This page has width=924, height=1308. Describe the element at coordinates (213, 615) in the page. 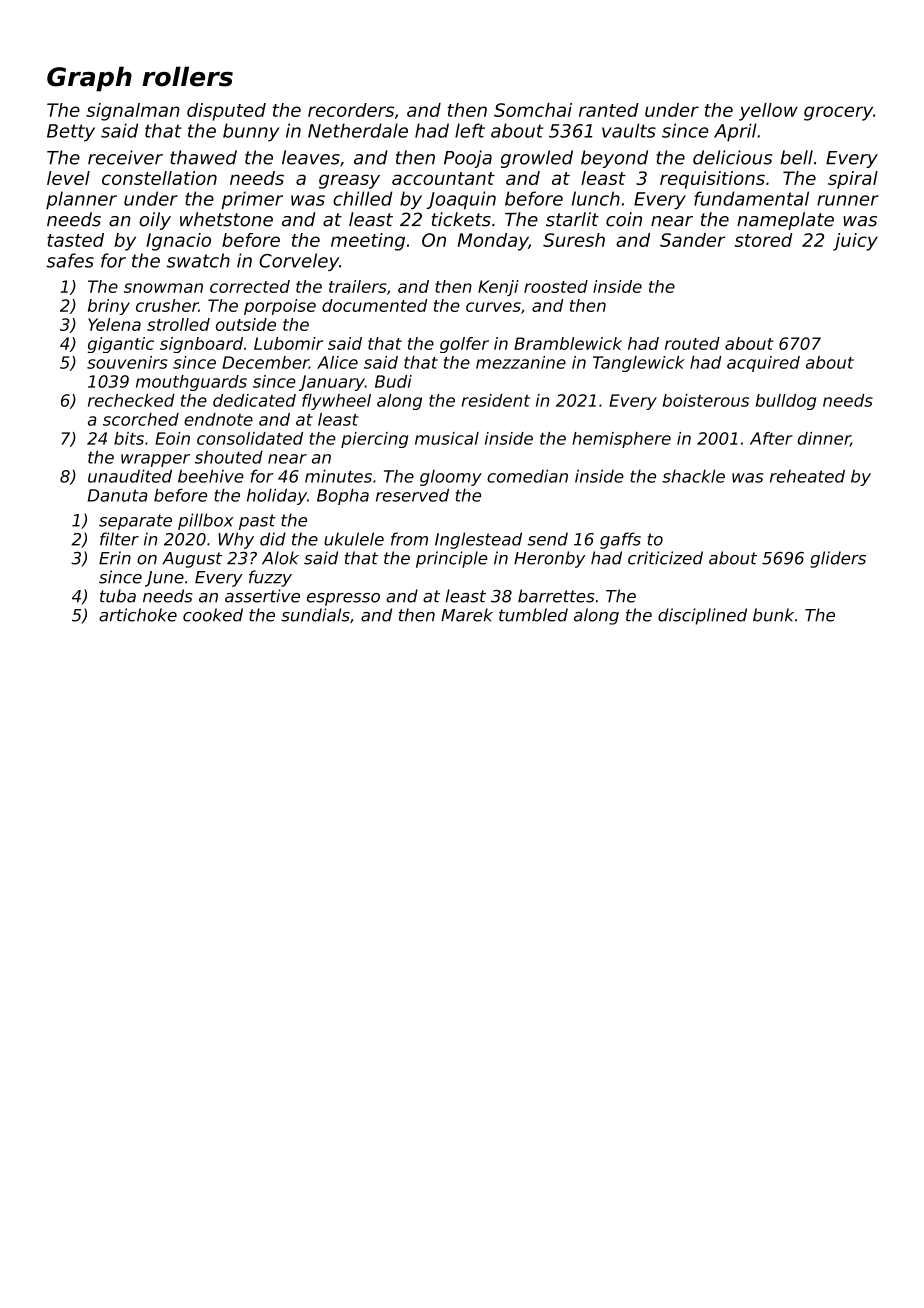

I see `cooked` at that location.
